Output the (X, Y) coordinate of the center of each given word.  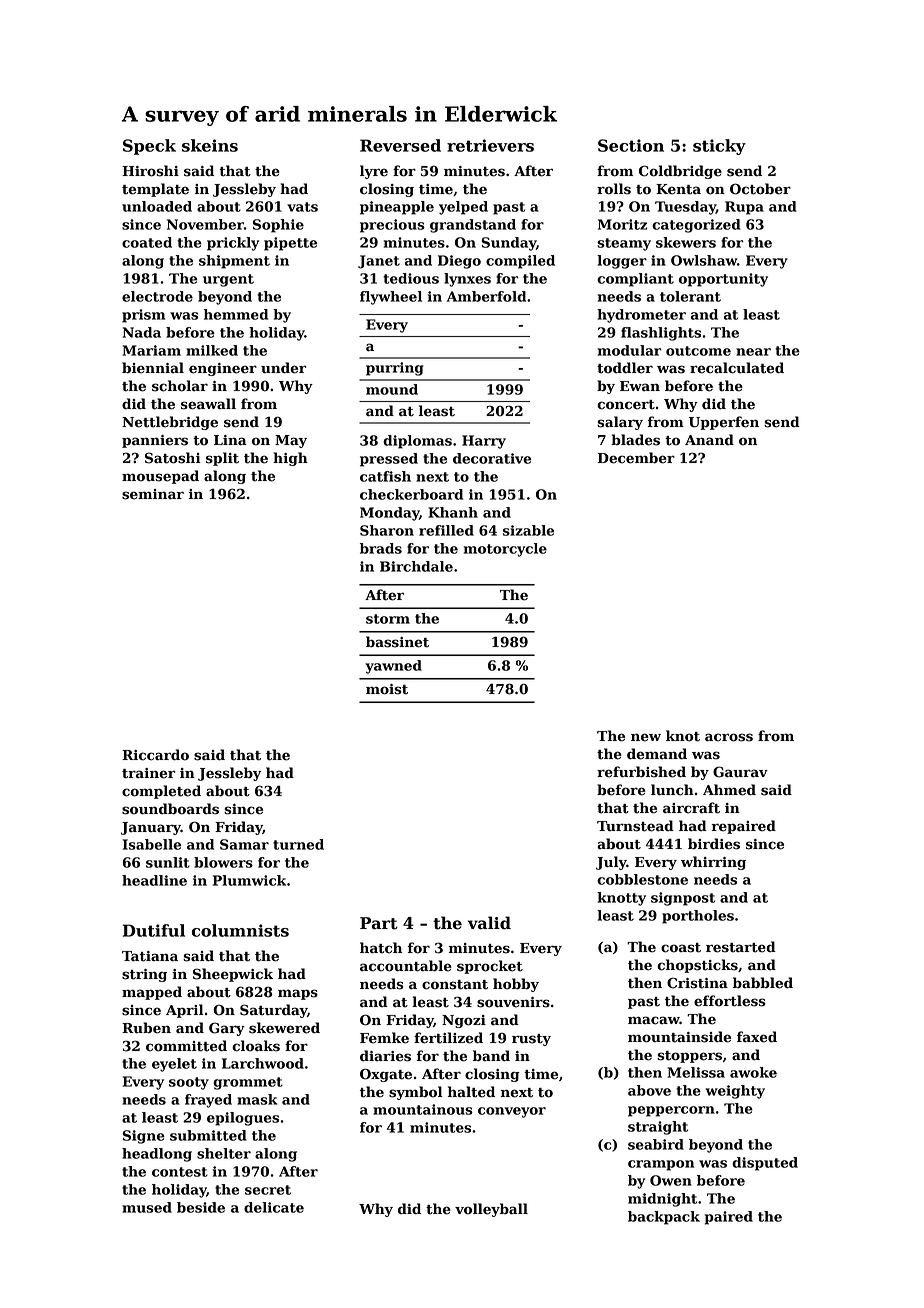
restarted (741, 947)
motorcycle (505, 550)
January (151, 828)
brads (381, 548)
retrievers (490, 145)
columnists (240, 930)
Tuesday (685, 208)
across (729, 737)
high (290, 459)
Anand (709, 439)
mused (147, 1207)
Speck (149, 147)
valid (489, 923)
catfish (385, 476)
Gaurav (740, 772)
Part (379, 923)
